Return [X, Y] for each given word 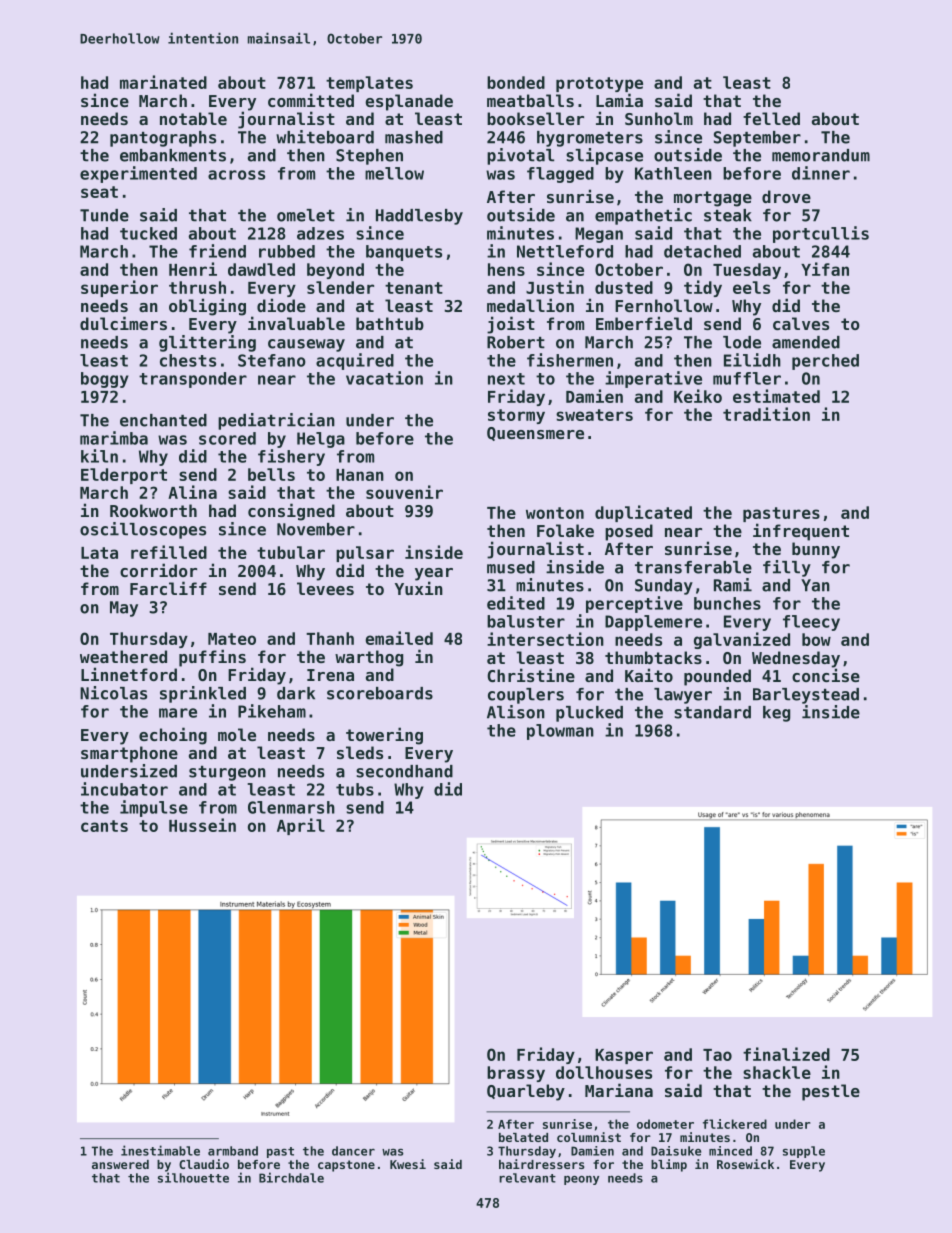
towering [384, 736]
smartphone [129, 754]
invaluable [296, 323]
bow [816, 639]
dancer [353, 1151]
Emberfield [644, 323]
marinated [163, 82]
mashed [414, 137]
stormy [516, 416]
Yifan [825, 269]
